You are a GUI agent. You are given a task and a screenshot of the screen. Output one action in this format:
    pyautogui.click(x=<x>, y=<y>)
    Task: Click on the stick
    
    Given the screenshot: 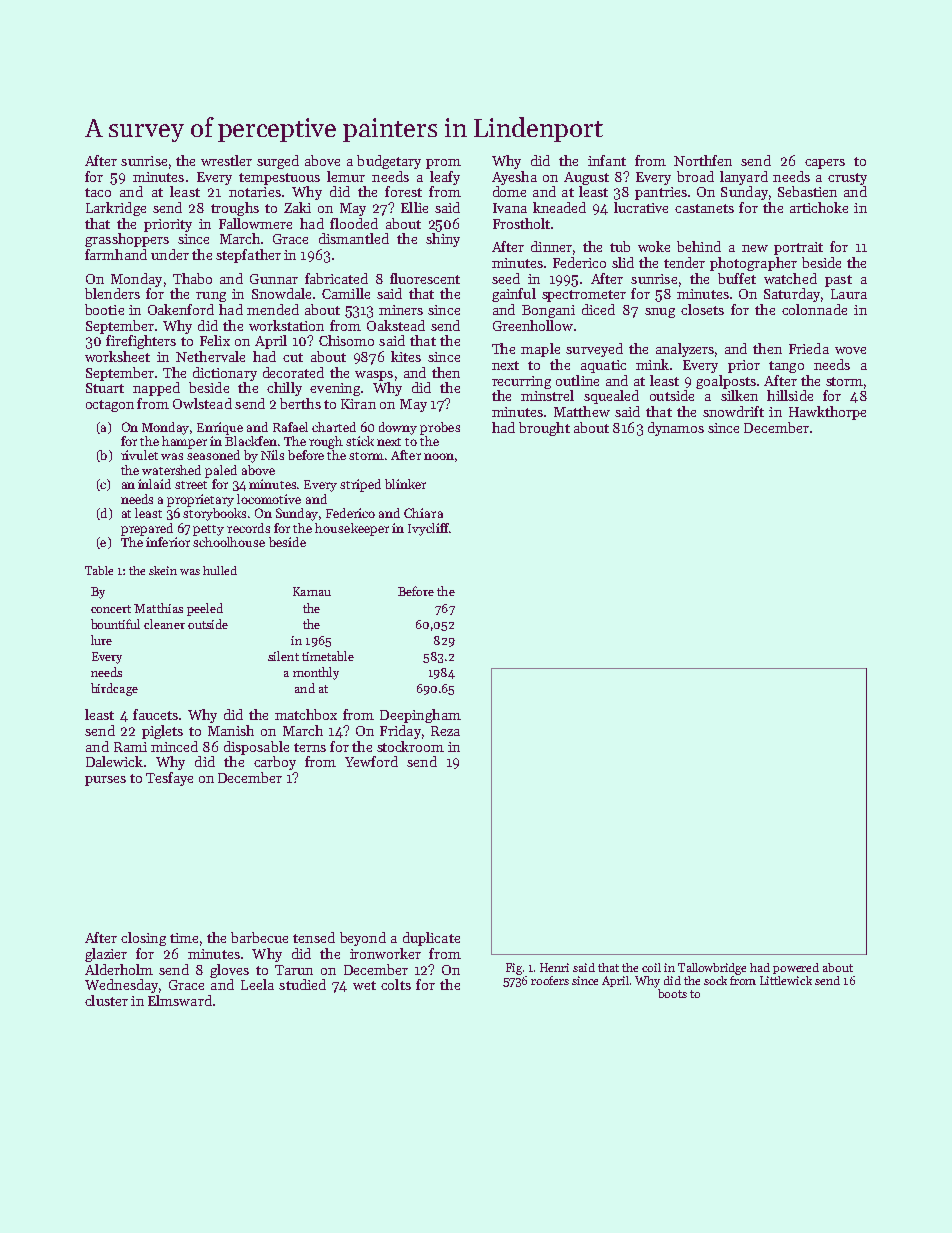 What is the action you would take?
    pyautogui.click(x=360, y=441)
